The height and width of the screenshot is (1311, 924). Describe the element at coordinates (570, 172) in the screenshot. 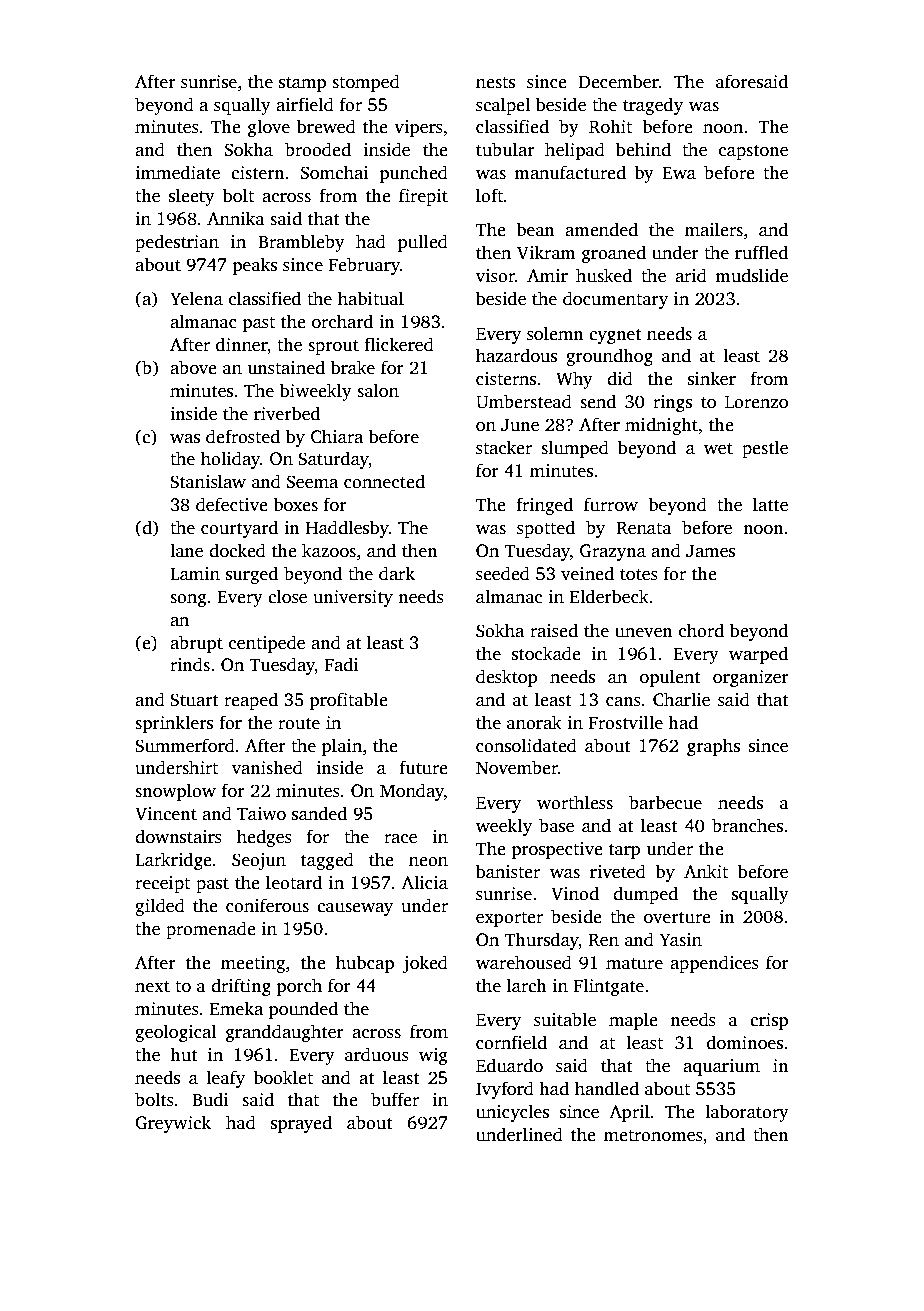

I see `manufactured` at that location.
